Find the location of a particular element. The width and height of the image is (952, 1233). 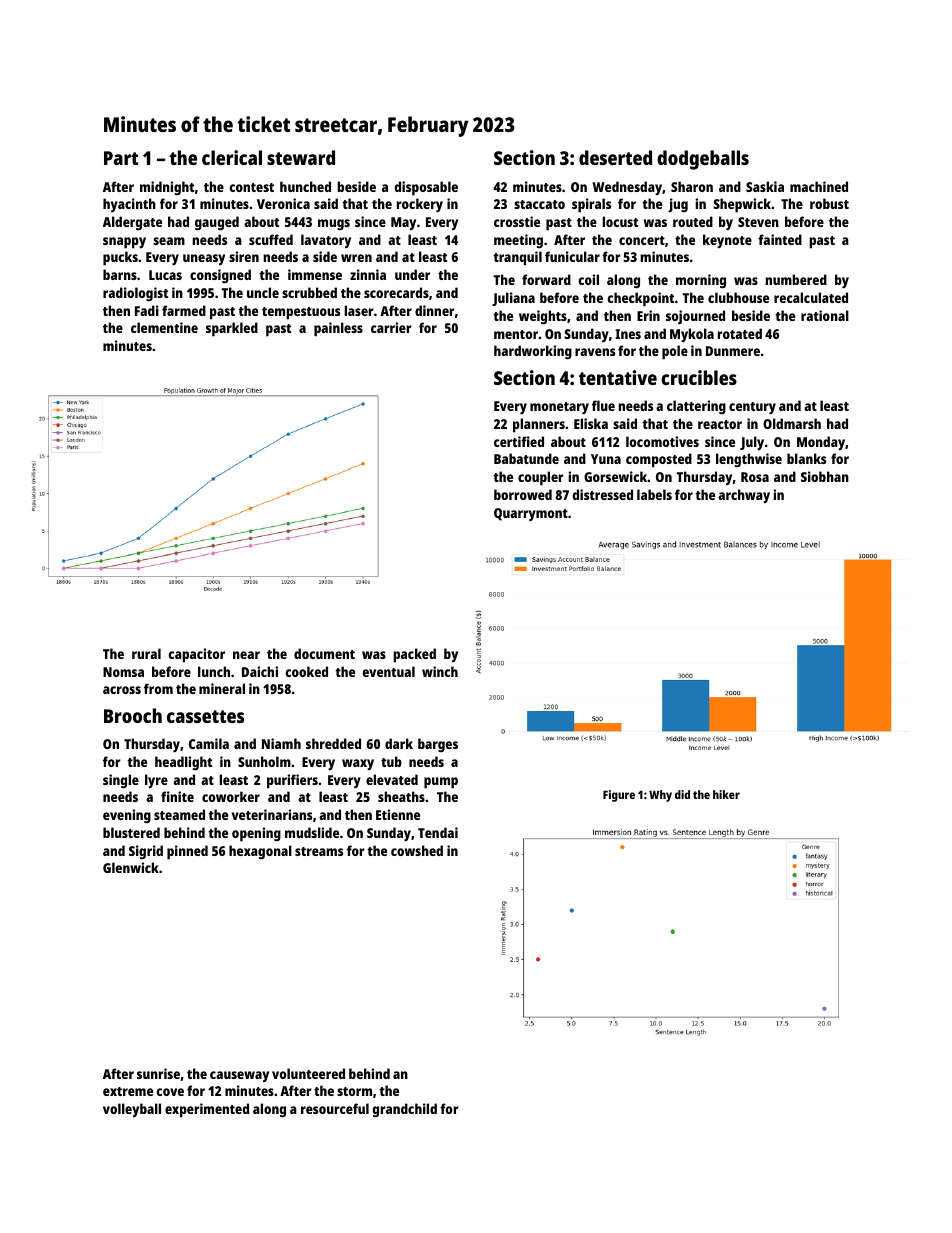

hiker is located at coordinates (726, 794).
